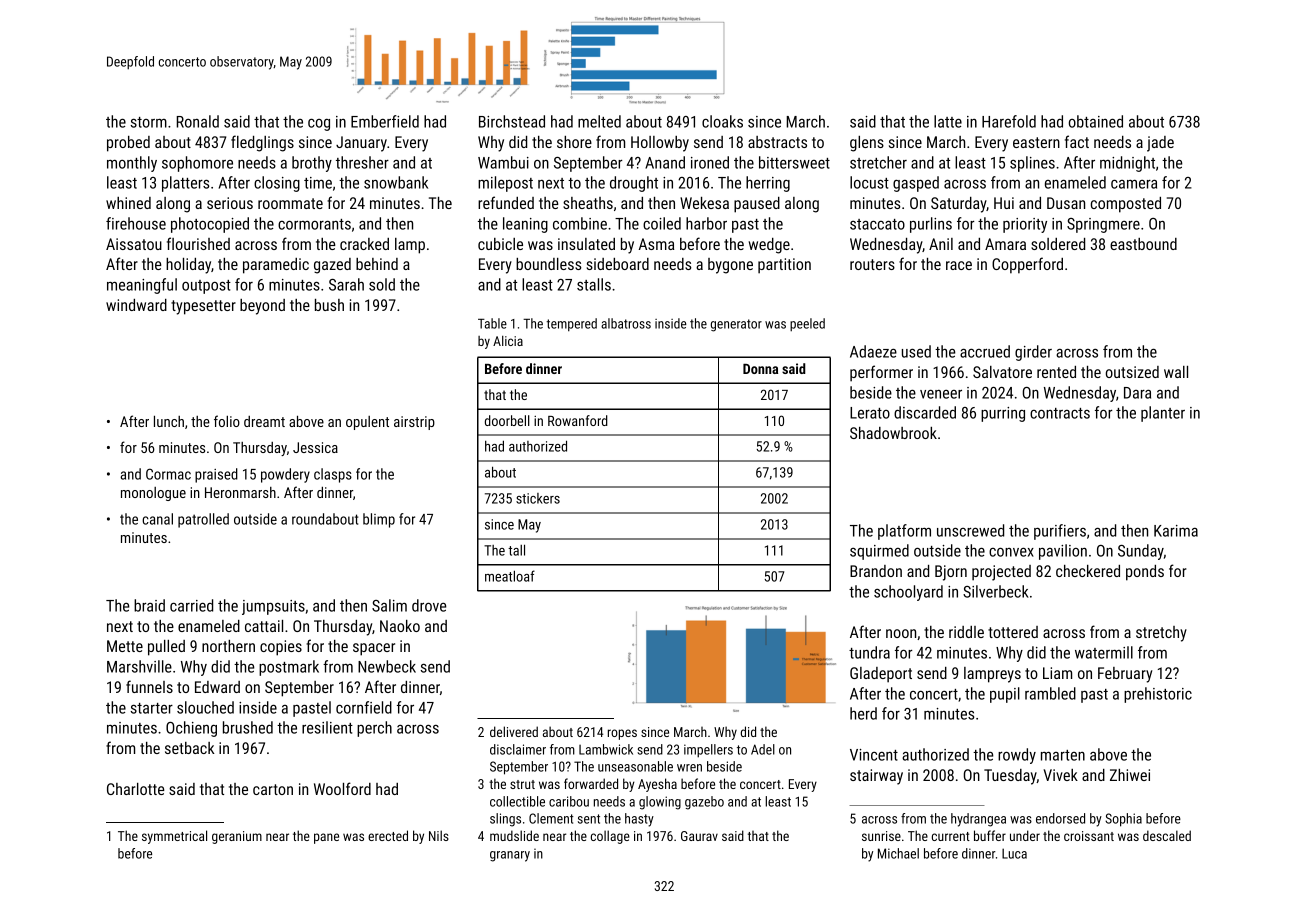 The image size is (1308, 924). What do you see at coordinates (777, 142) in the screenshot?
I see `abstracts` at bounding box center [777, 142].
